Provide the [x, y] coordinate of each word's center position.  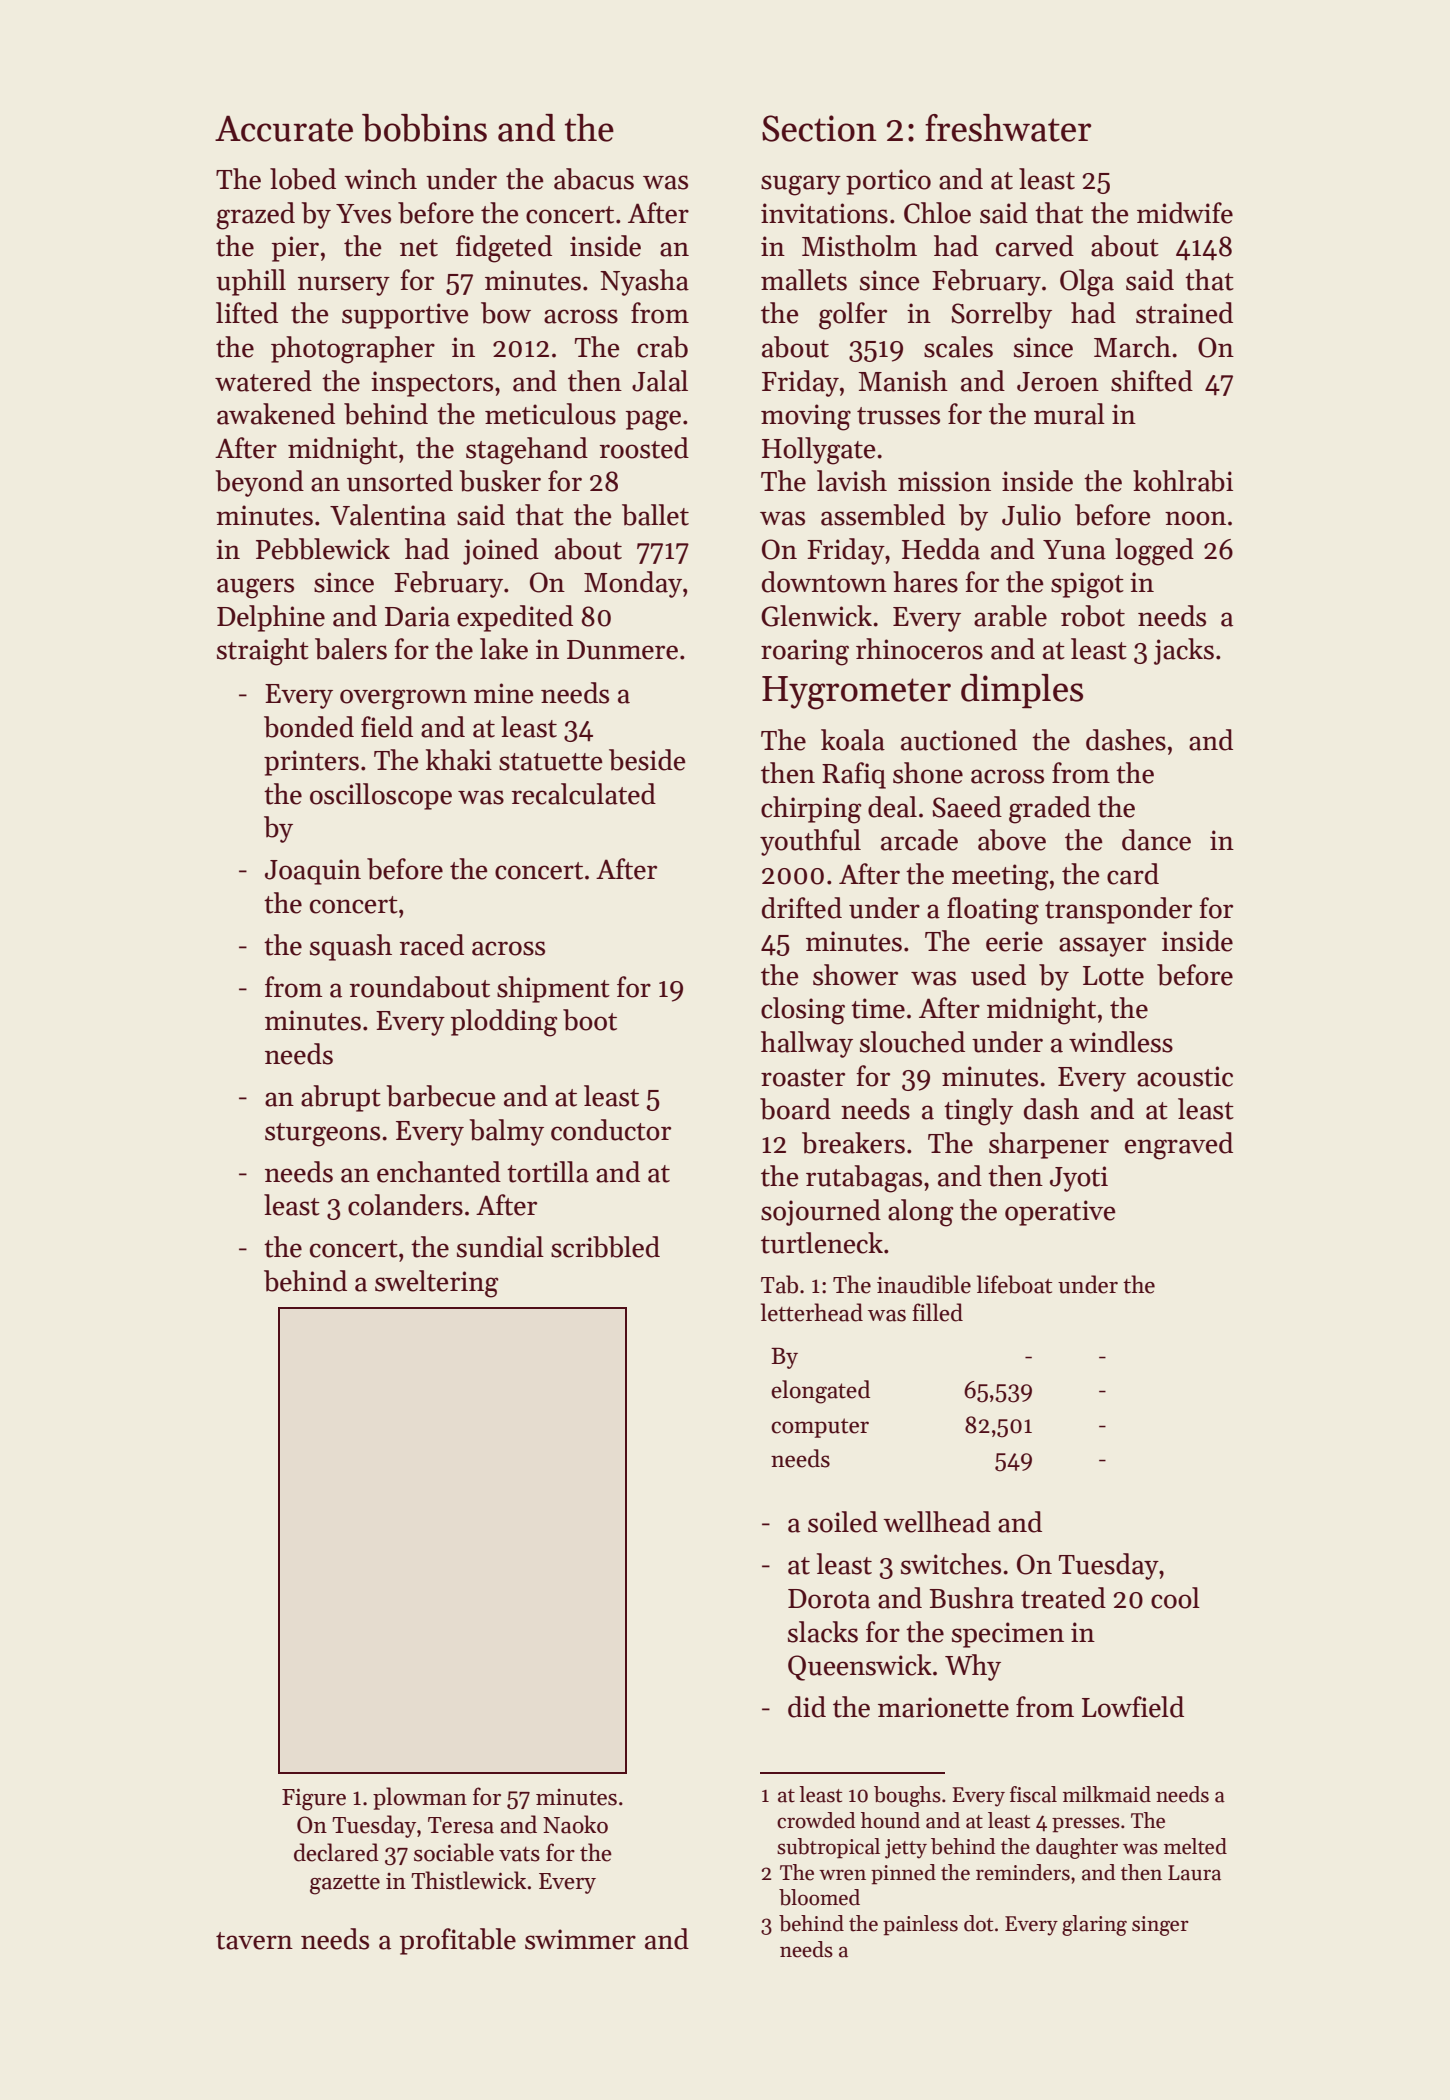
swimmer [580, 1939]
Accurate [284, 129]
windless [1121, 1042]
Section [819, 128]
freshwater [1008, 128]
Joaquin [313, 872]
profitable [458, 1941]
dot [978, 1923]
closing [803, 1011]
